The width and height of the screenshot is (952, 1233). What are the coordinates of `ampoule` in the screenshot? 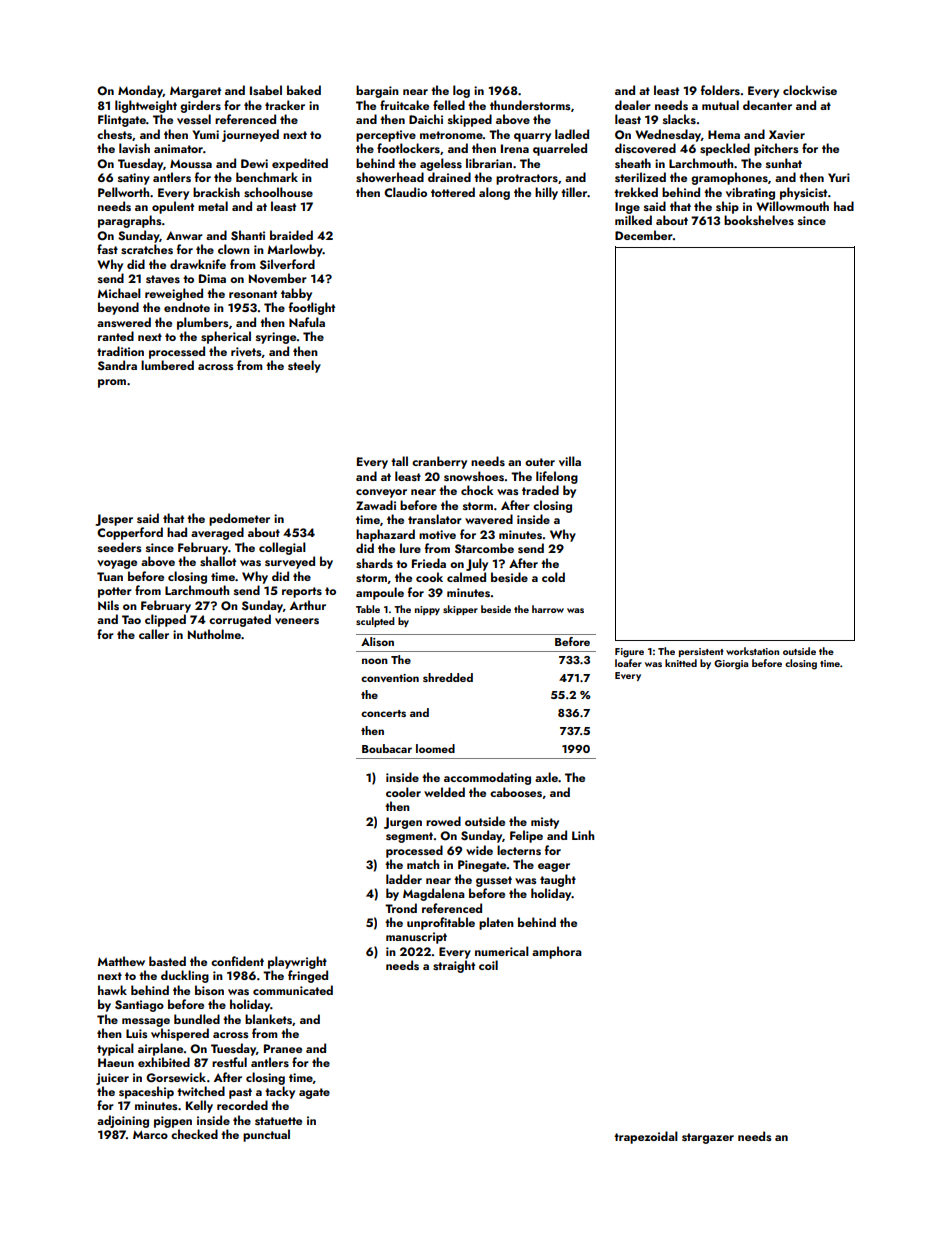 It's located at (380, 593).
